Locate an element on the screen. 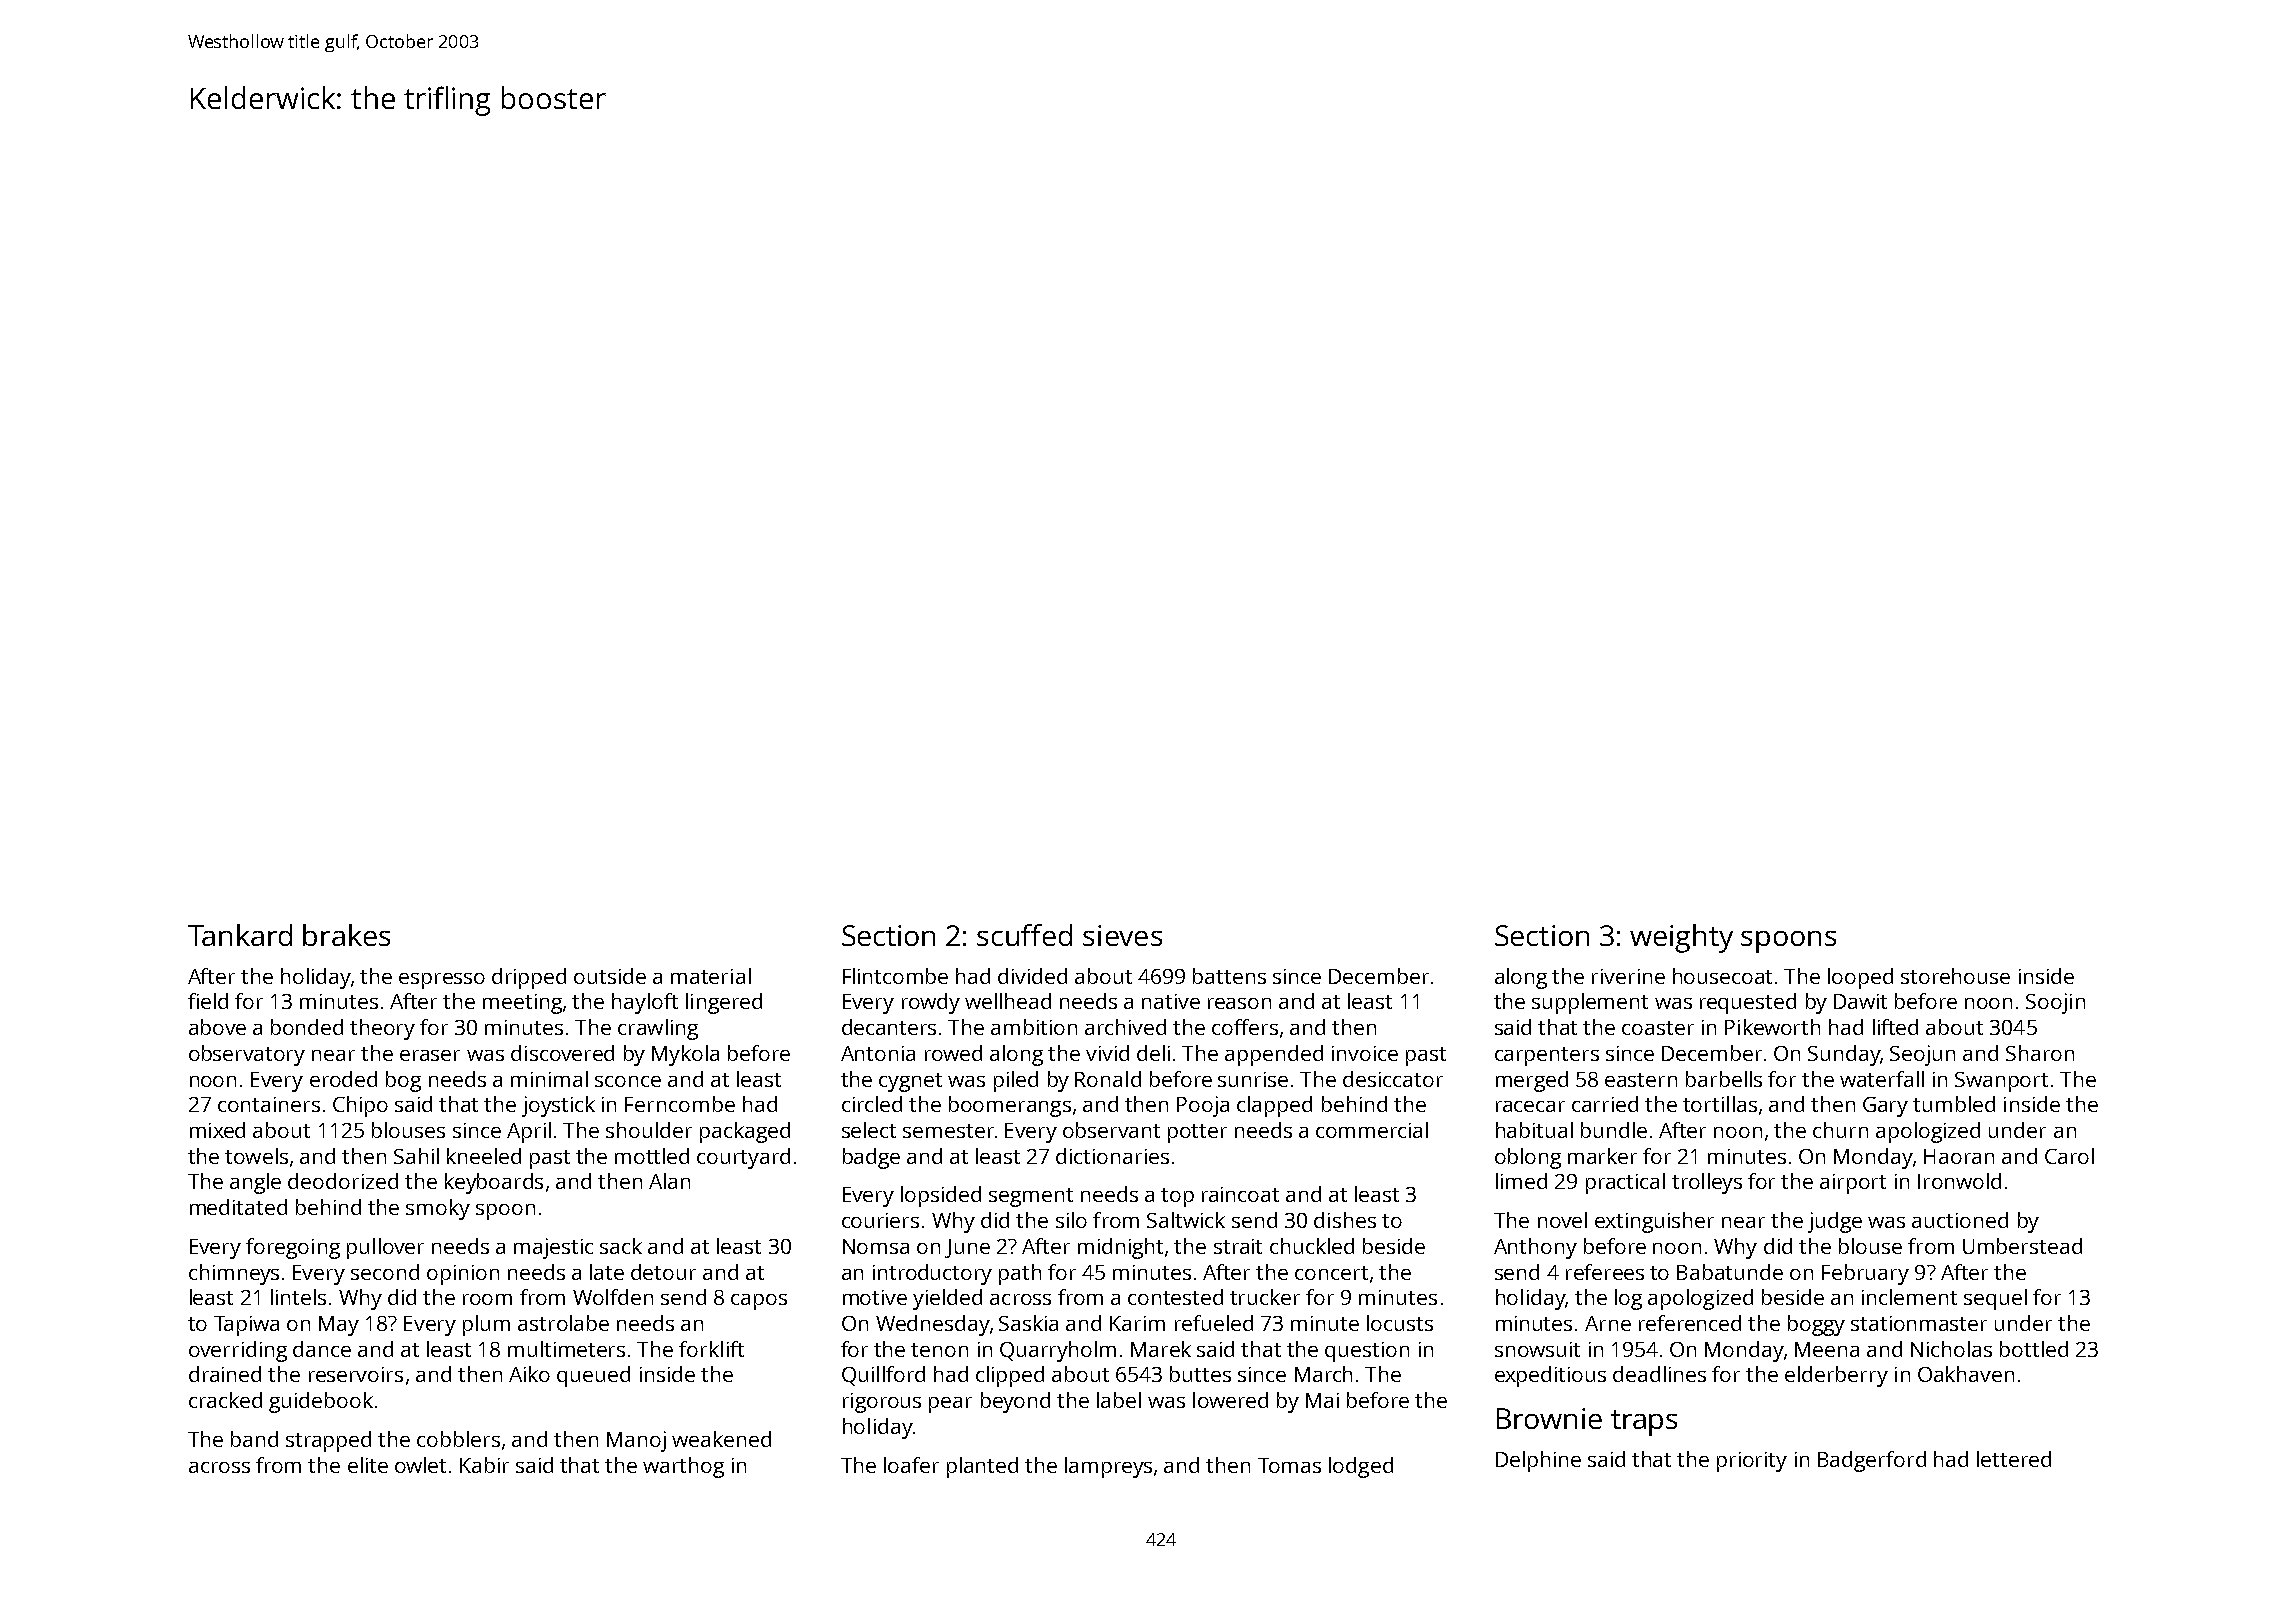  battens is located at coordinates (1229, 976).
